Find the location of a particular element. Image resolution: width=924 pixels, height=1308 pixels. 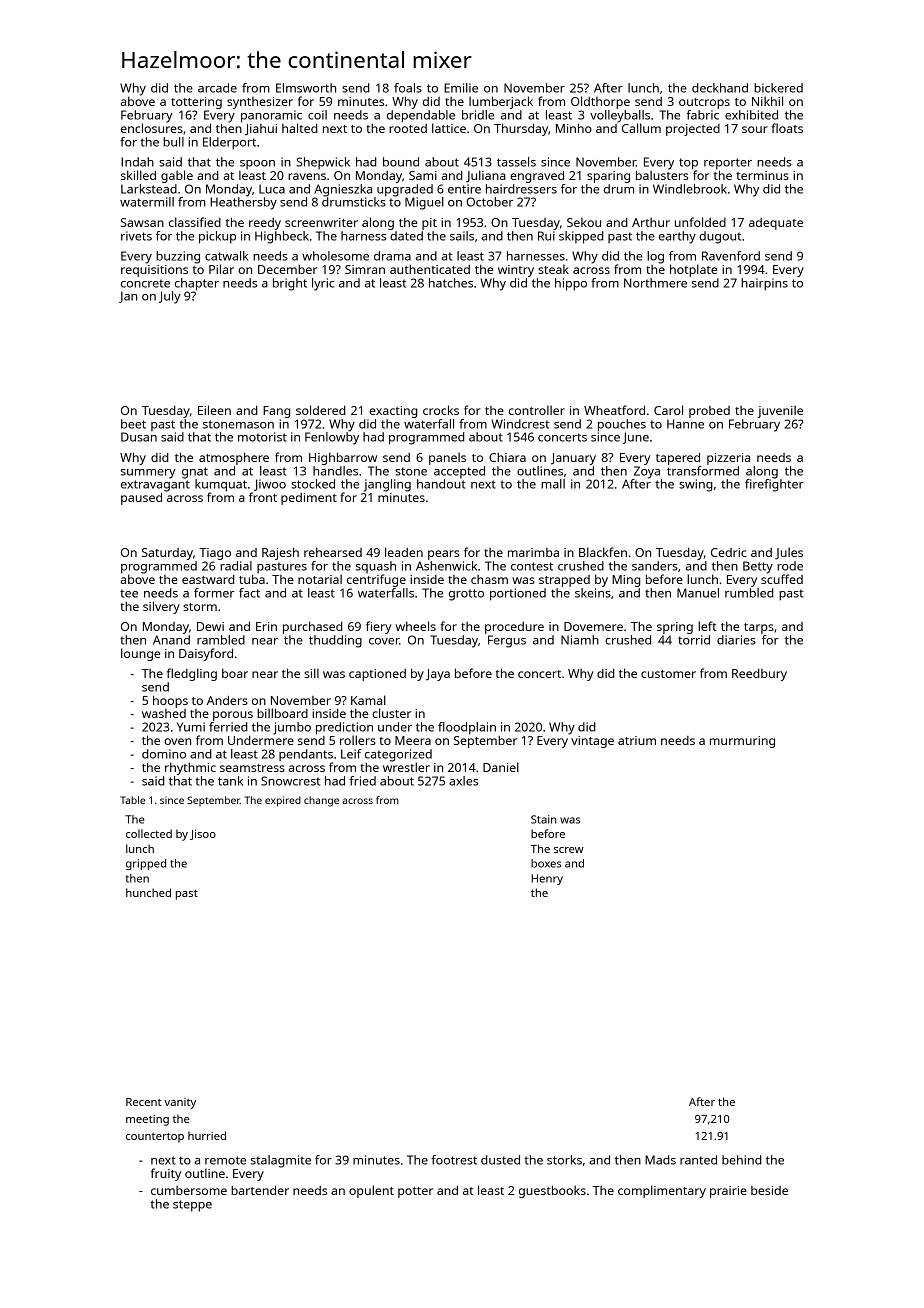

enclosures is located at coordinates (152, 128).
